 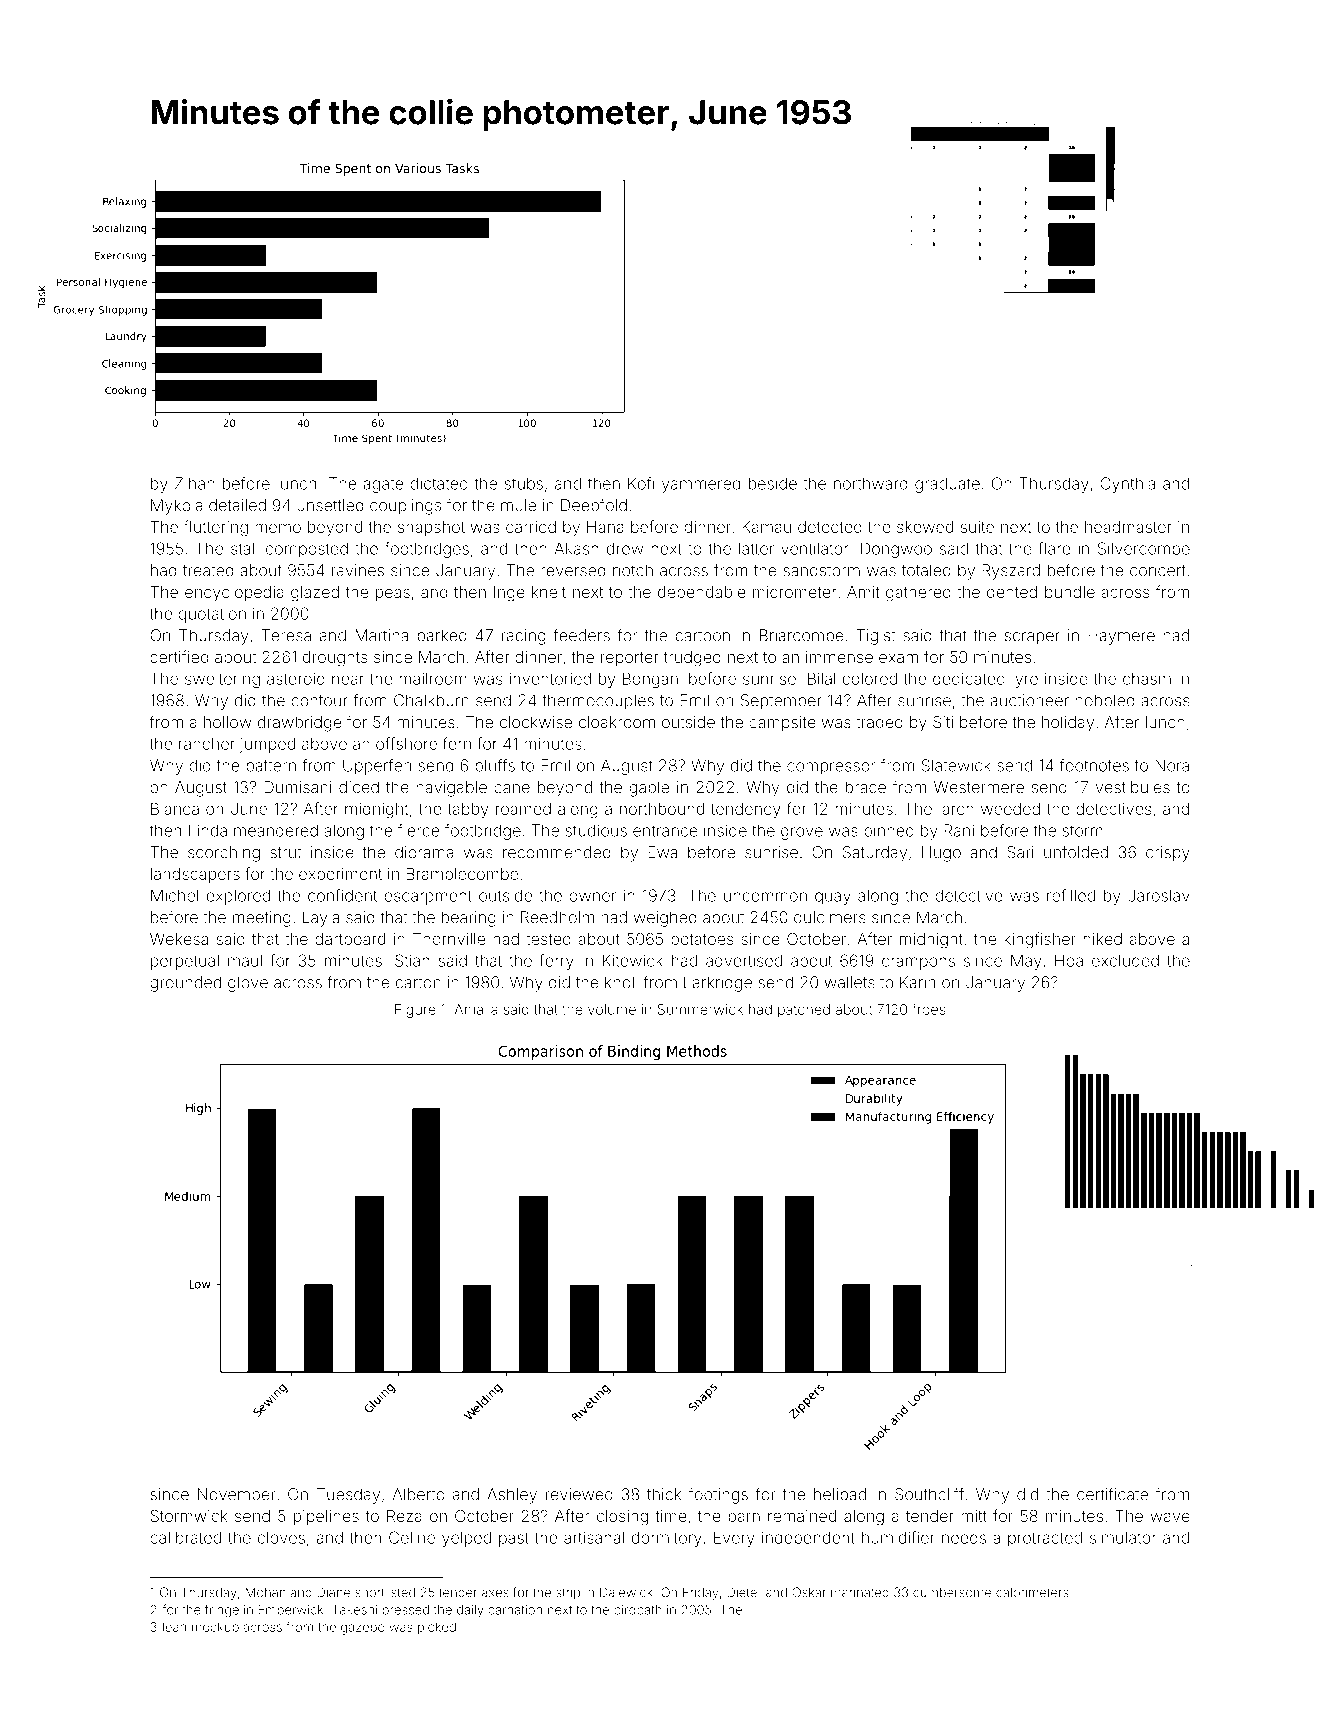 What do you see at coordinates (1127, 485) in the screenshot?
I see `Cynthia` at bounding box center [1127, 485].
